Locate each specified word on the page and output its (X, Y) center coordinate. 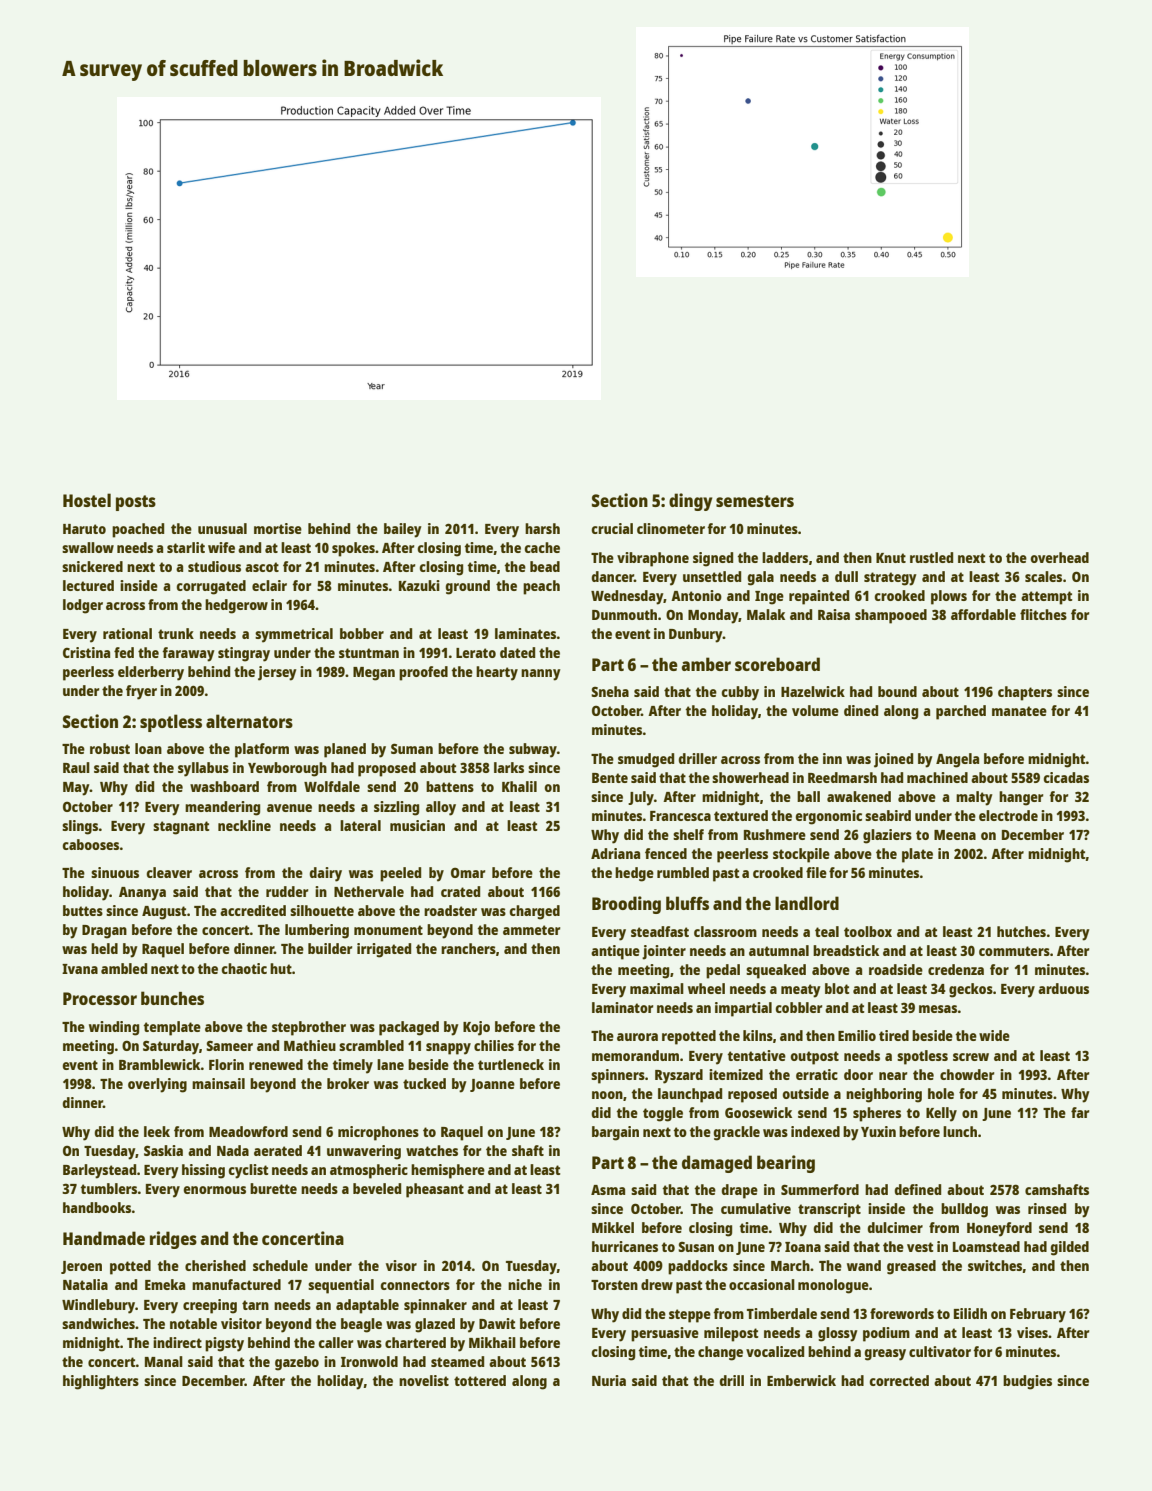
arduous (1063, 988)
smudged (646, 760)
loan (148, 748)
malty (974, 798)
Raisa (834, 614)
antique (615, 952)
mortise (278, 528)
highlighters (101, 1382)
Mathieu (310, 1045)
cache (542, 547)
